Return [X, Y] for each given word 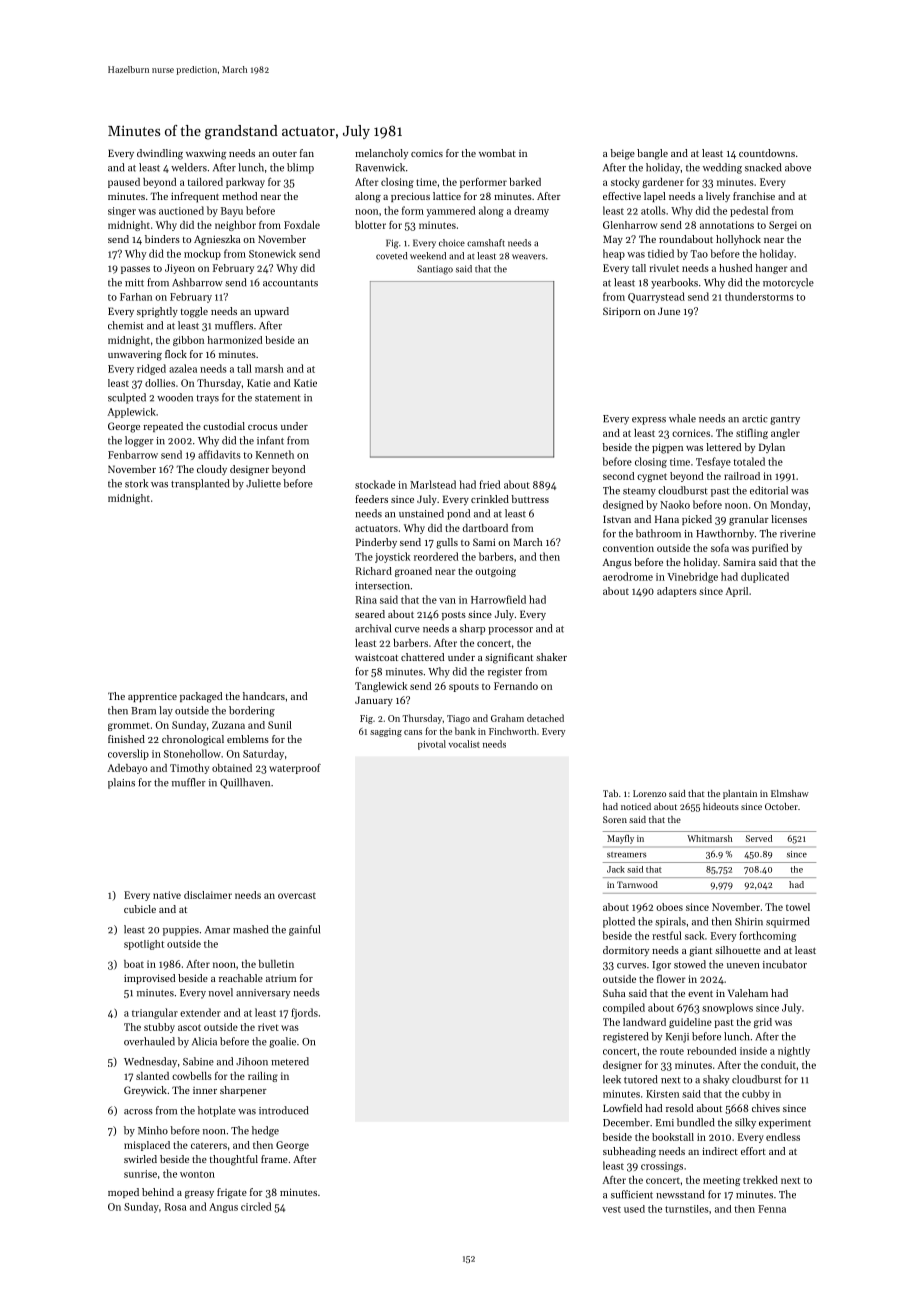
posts [454, 616]
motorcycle [788, 283]
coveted [391, 256]
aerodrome [628, 576]
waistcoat [376, 657]
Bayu [232, 212]
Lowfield [622, 1108]
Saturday [263, 754]
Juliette [263, 483]
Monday [789, 505]
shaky [716, 1080]
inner [205, 1090]
